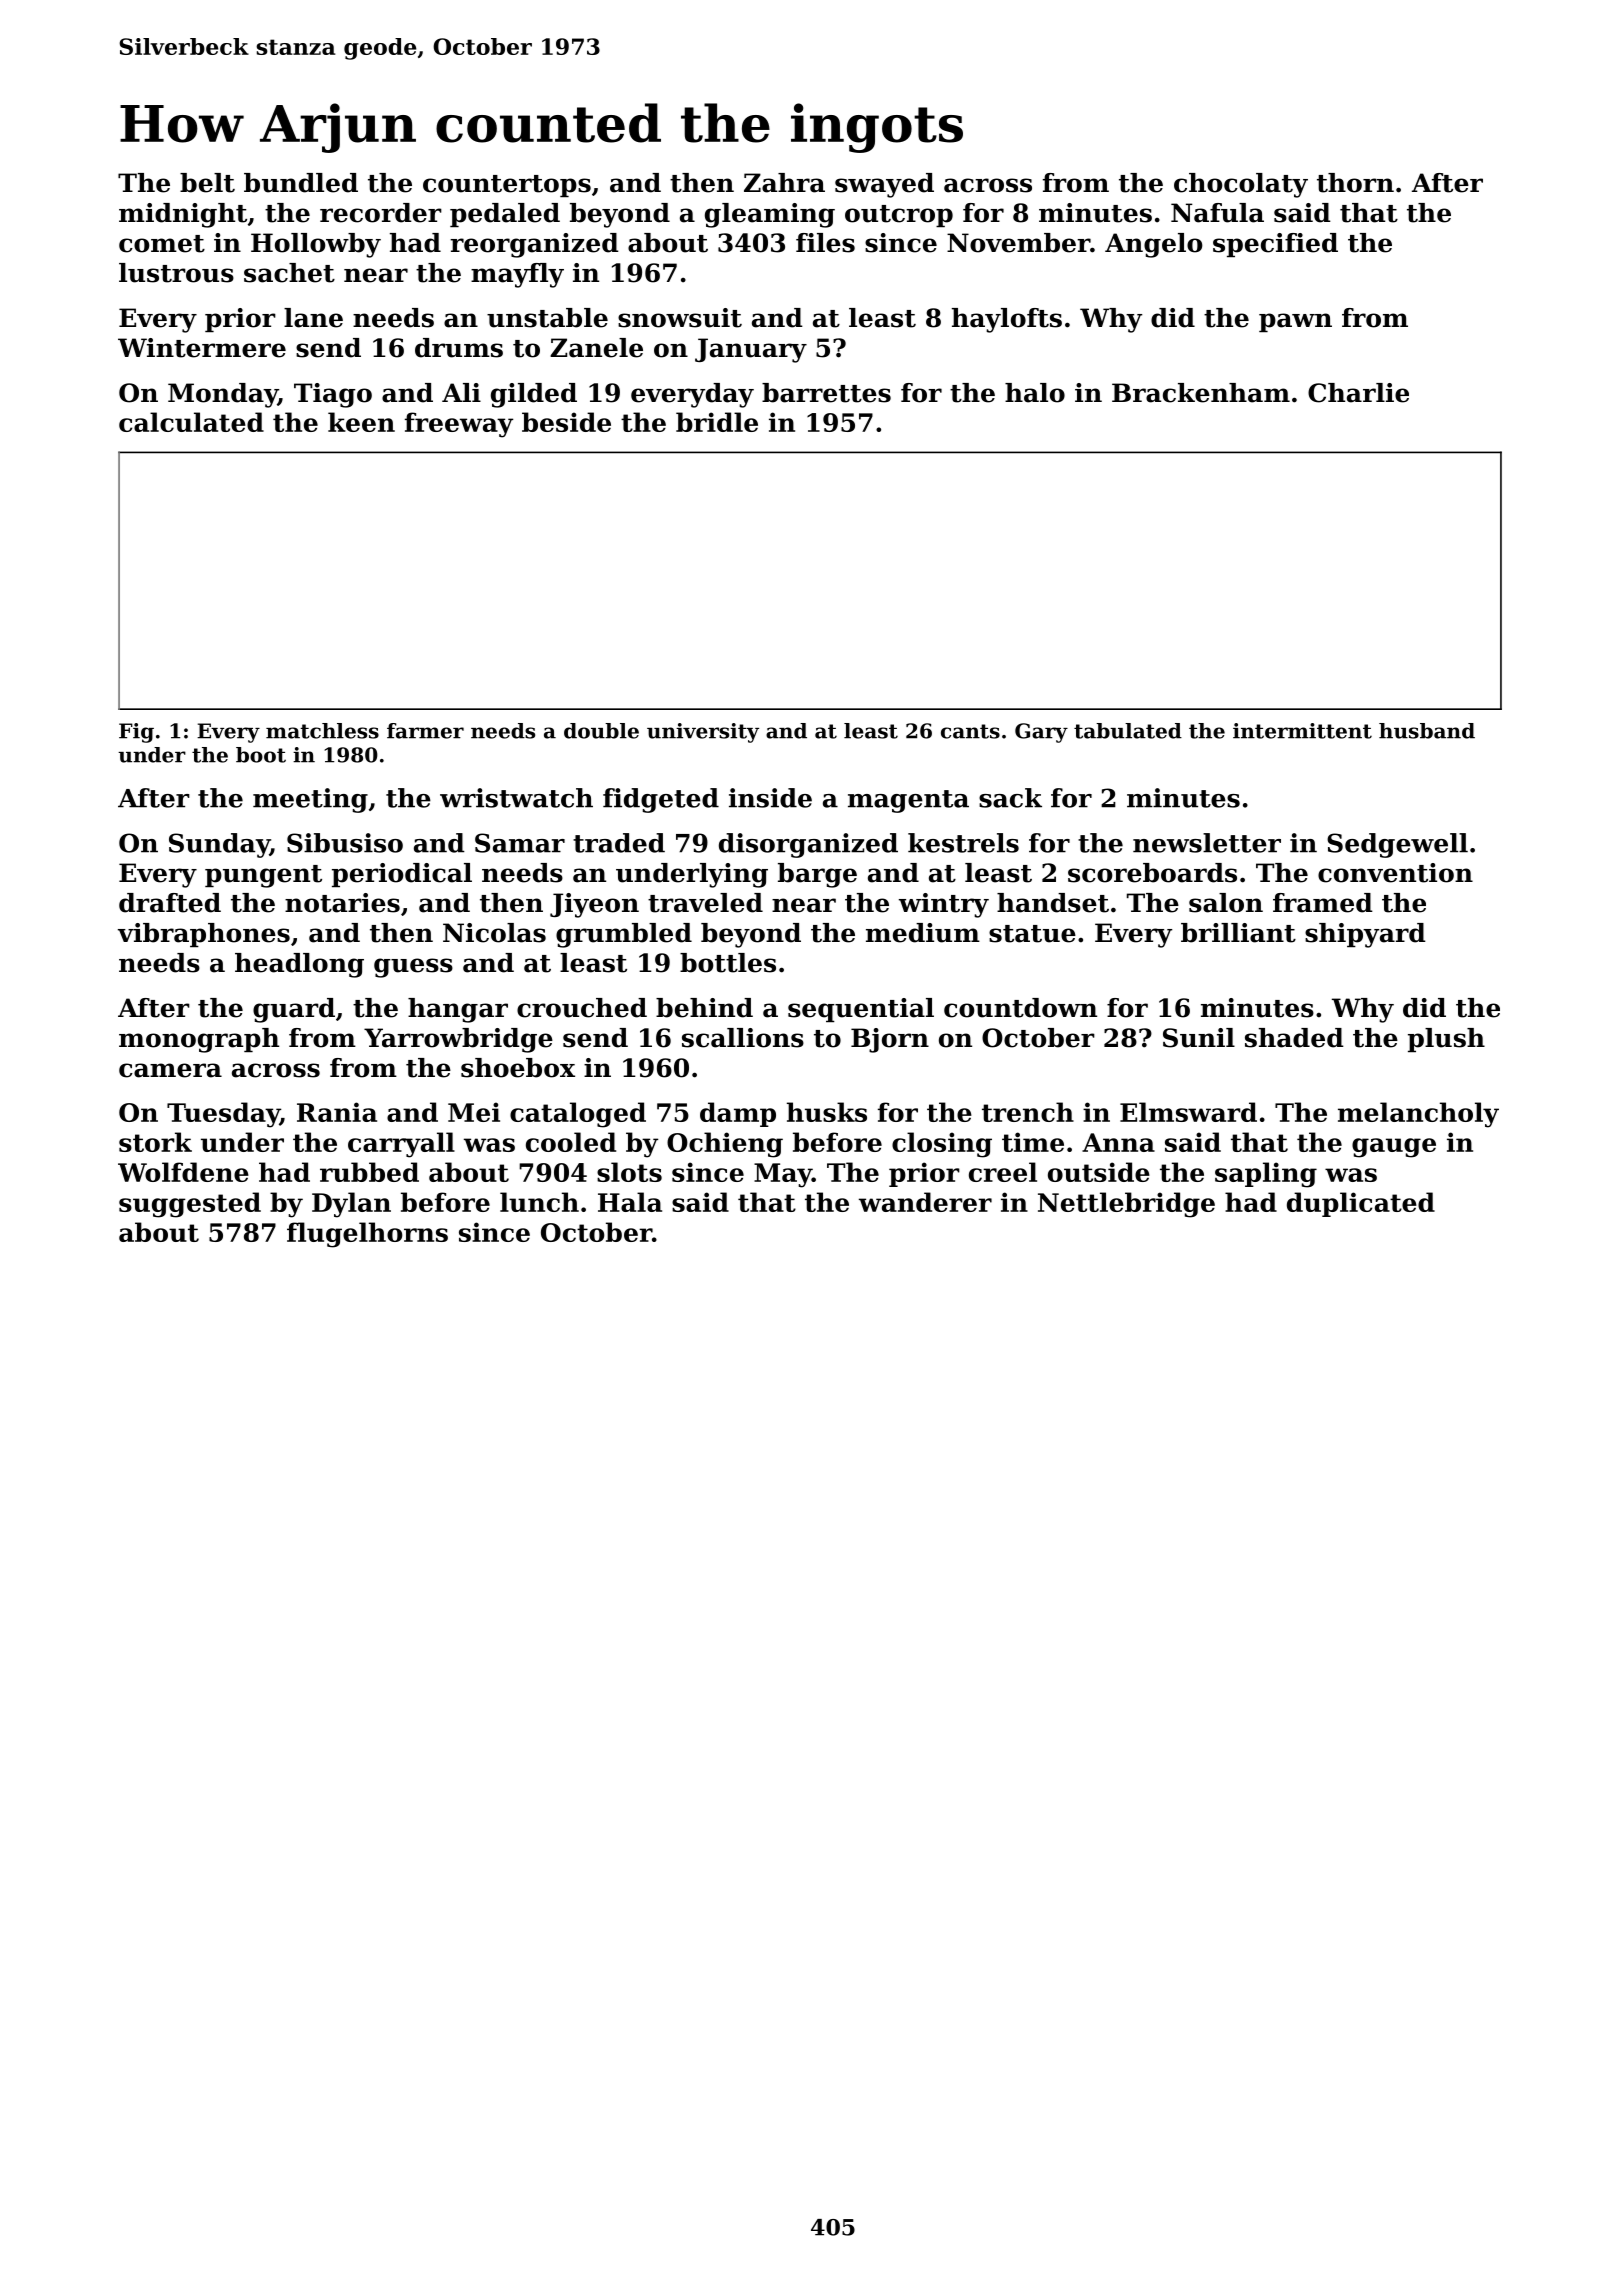  What do you see at coordinates (369, 1172) in the document?
I see `rubbed` at bounding box center [369, 1172].
